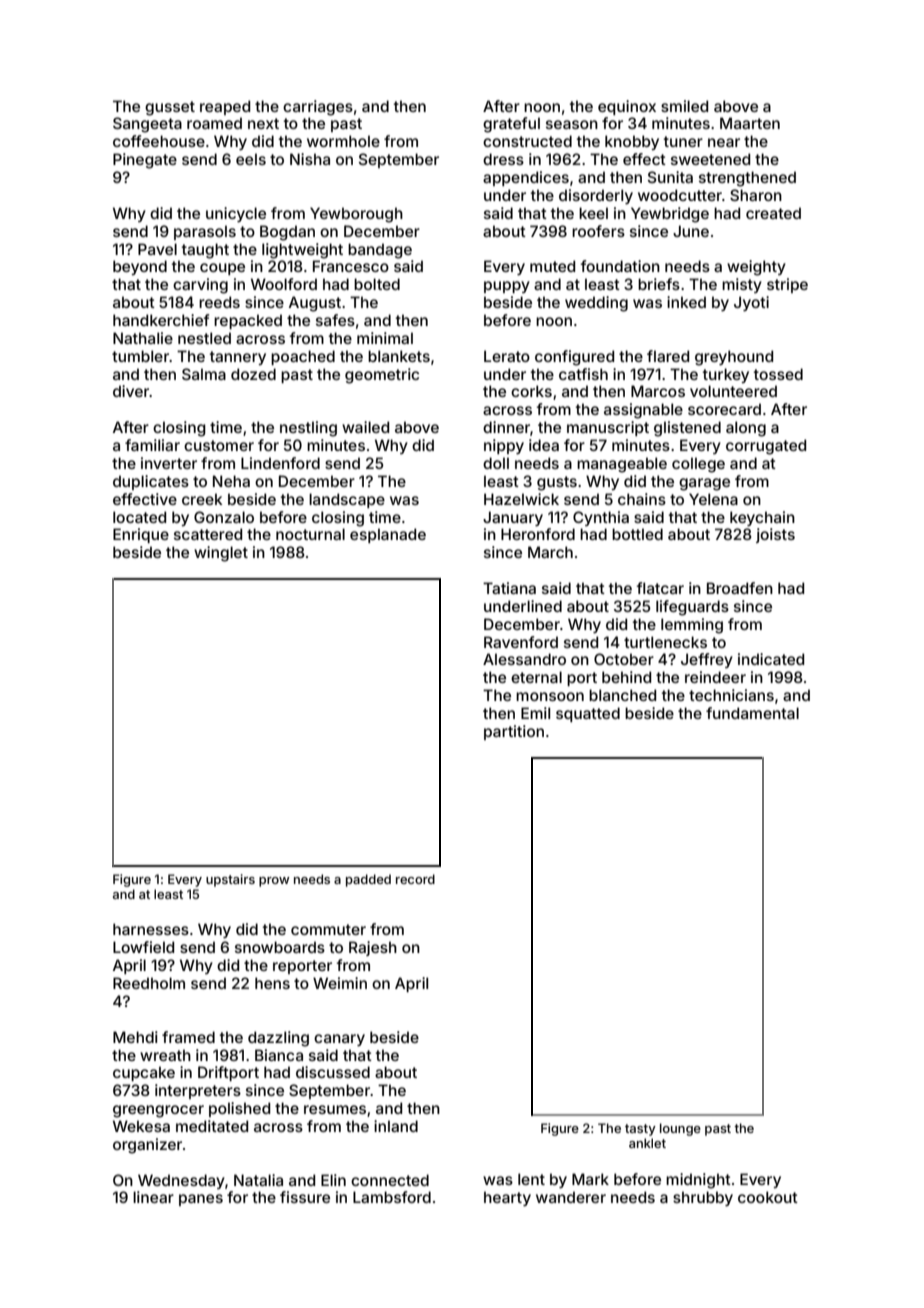 Image resolution: width=924 pixels, height=1308 pixels. What do you see at coordinates (771, 659) in the page?
I see `indicated` at bounding box center [771, 659].
